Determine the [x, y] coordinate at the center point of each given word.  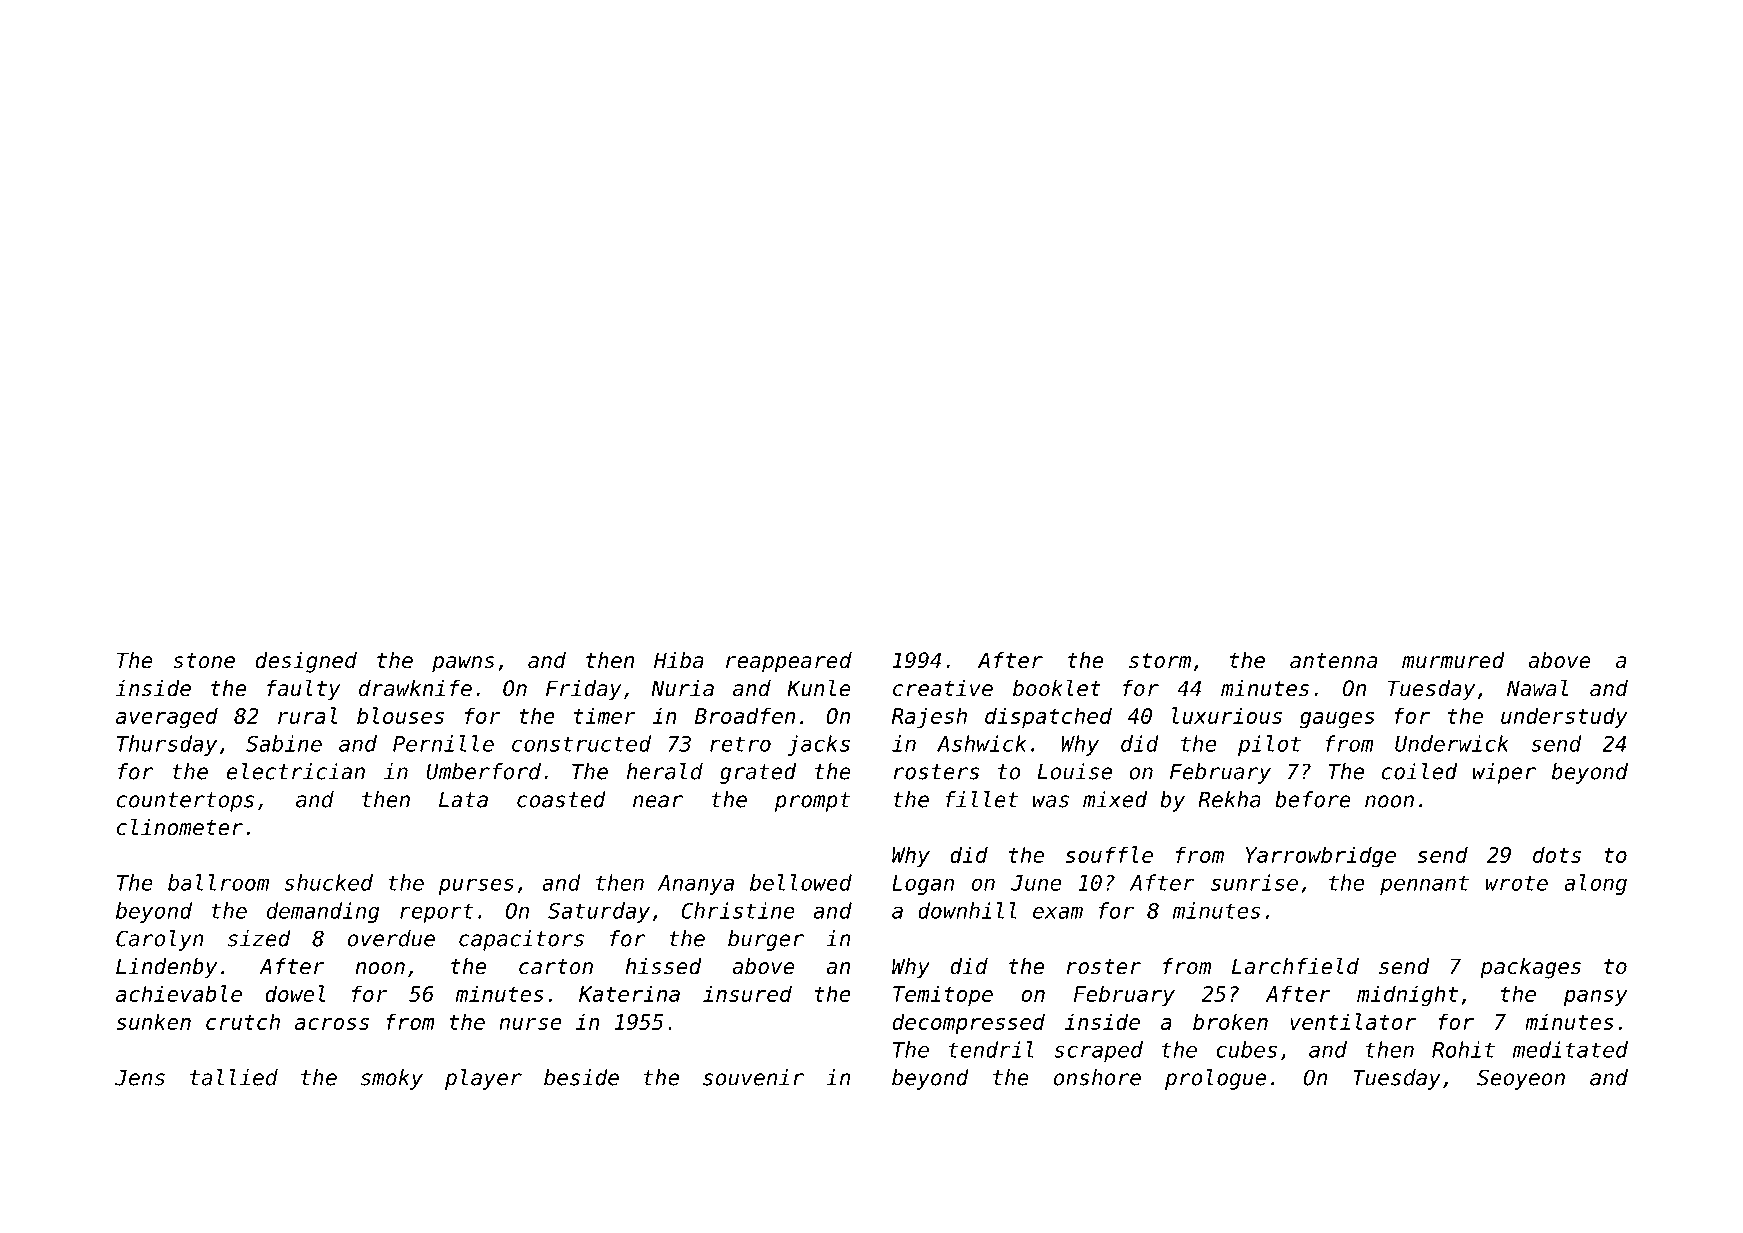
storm [1160, 661]
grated [758, 773]
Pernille [443, 743]
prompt [812, 802]
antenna [1333, 661]
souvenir [753, 1077]
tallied [234, 1077]
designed [306, 662]
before [1313, 799]
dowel [295, 993]
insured [747, 993]
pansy [1596, 998]
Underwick [1452, 743]
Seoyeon [1521, 1079]
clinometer [180, 827]
